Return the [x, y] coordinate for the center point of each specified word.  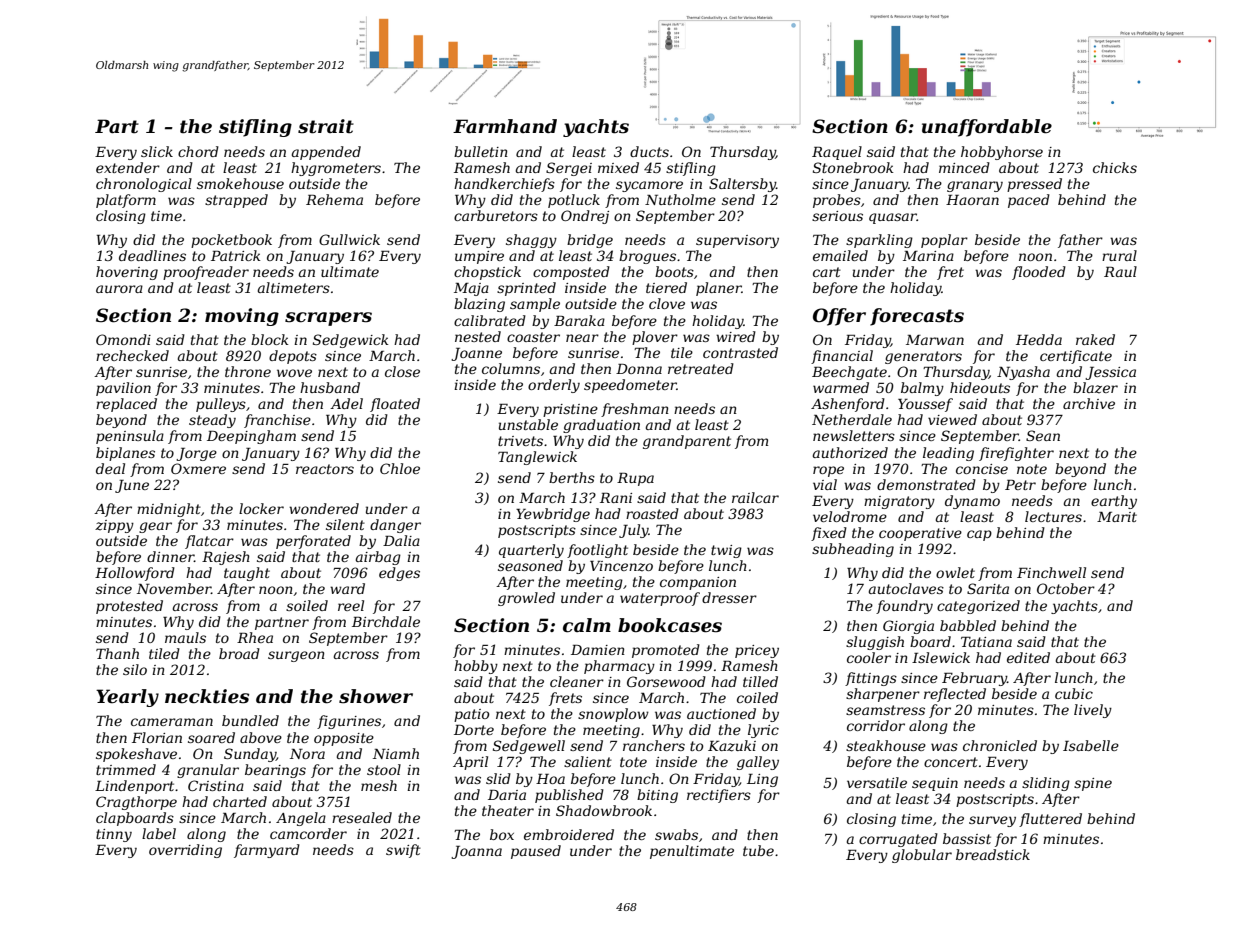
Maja [471, 289]
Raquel [837, 153]
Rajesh [226, 558]
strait [326, 126]
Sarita [988, 588]
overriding [185, 851]
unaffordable [987, 128]
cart [827, 272]
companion [698, 583]
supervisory [737, 241]
